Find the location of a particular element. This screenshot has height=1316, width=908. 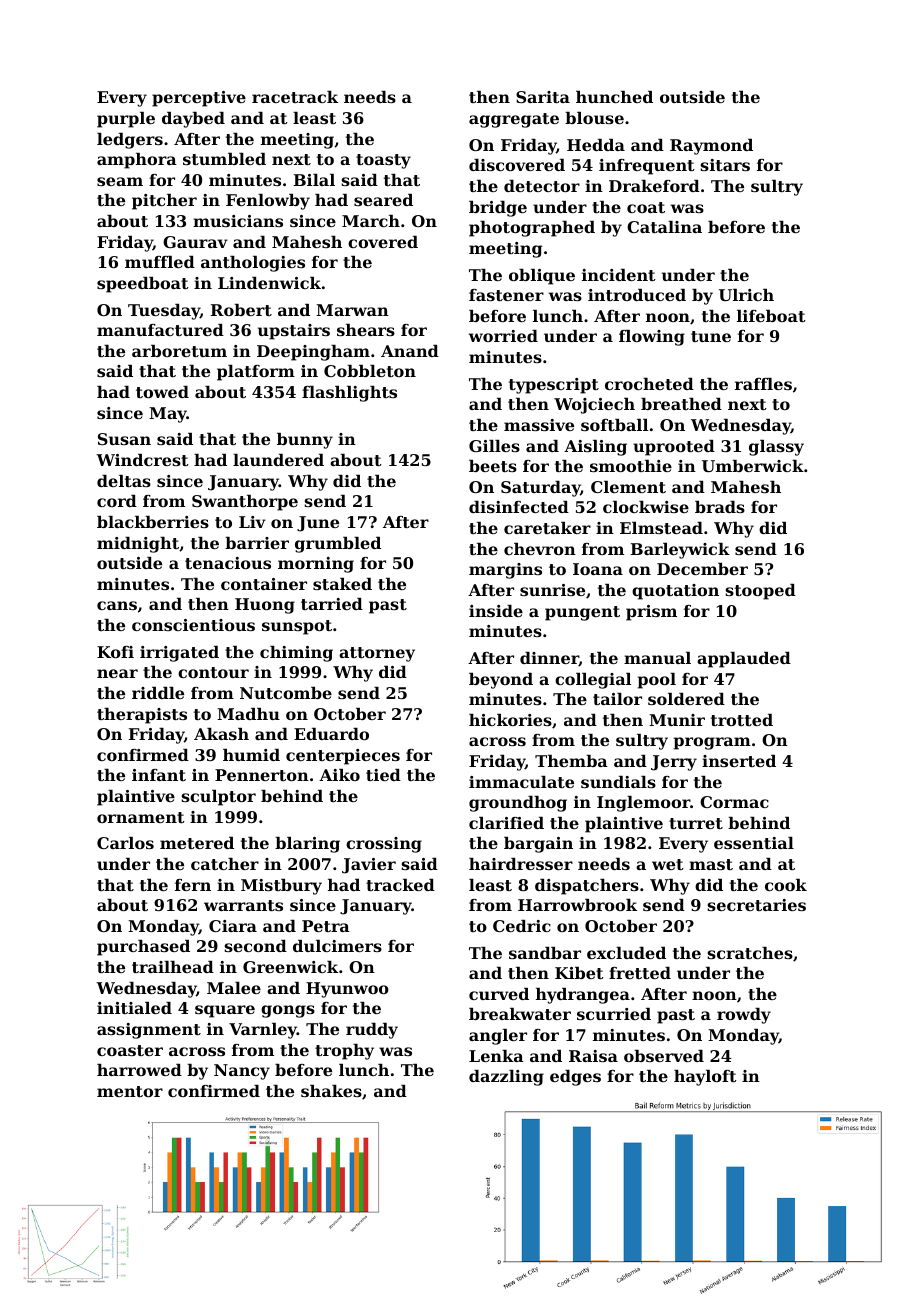

therapists is located at coordinates (142, 716).
